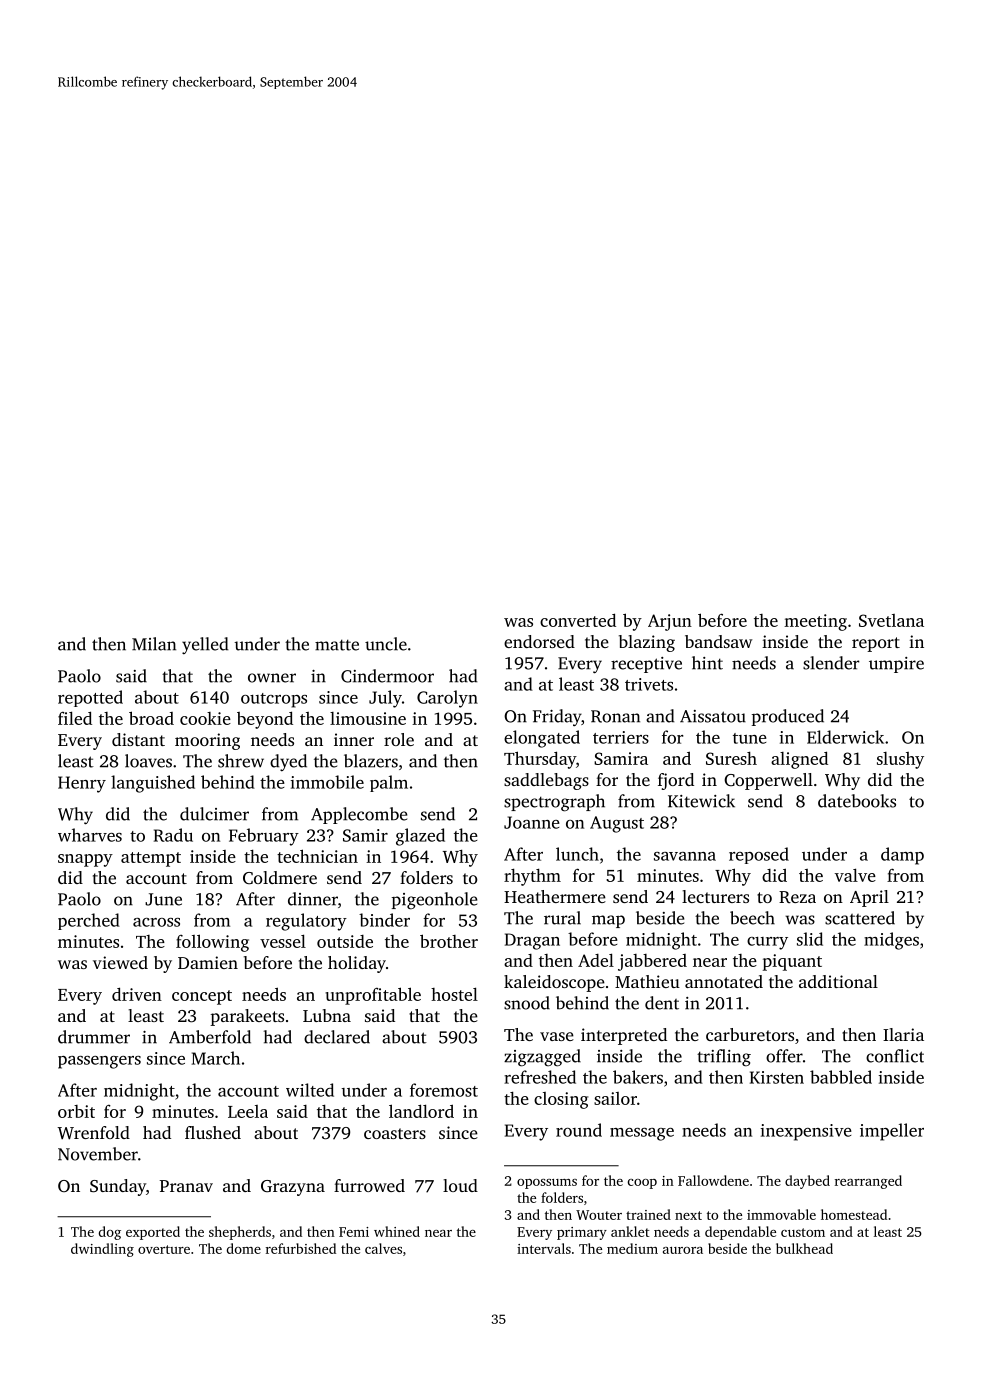  Describe the element at coordinates (389, 783) in the page. I see `palm` at that location.
